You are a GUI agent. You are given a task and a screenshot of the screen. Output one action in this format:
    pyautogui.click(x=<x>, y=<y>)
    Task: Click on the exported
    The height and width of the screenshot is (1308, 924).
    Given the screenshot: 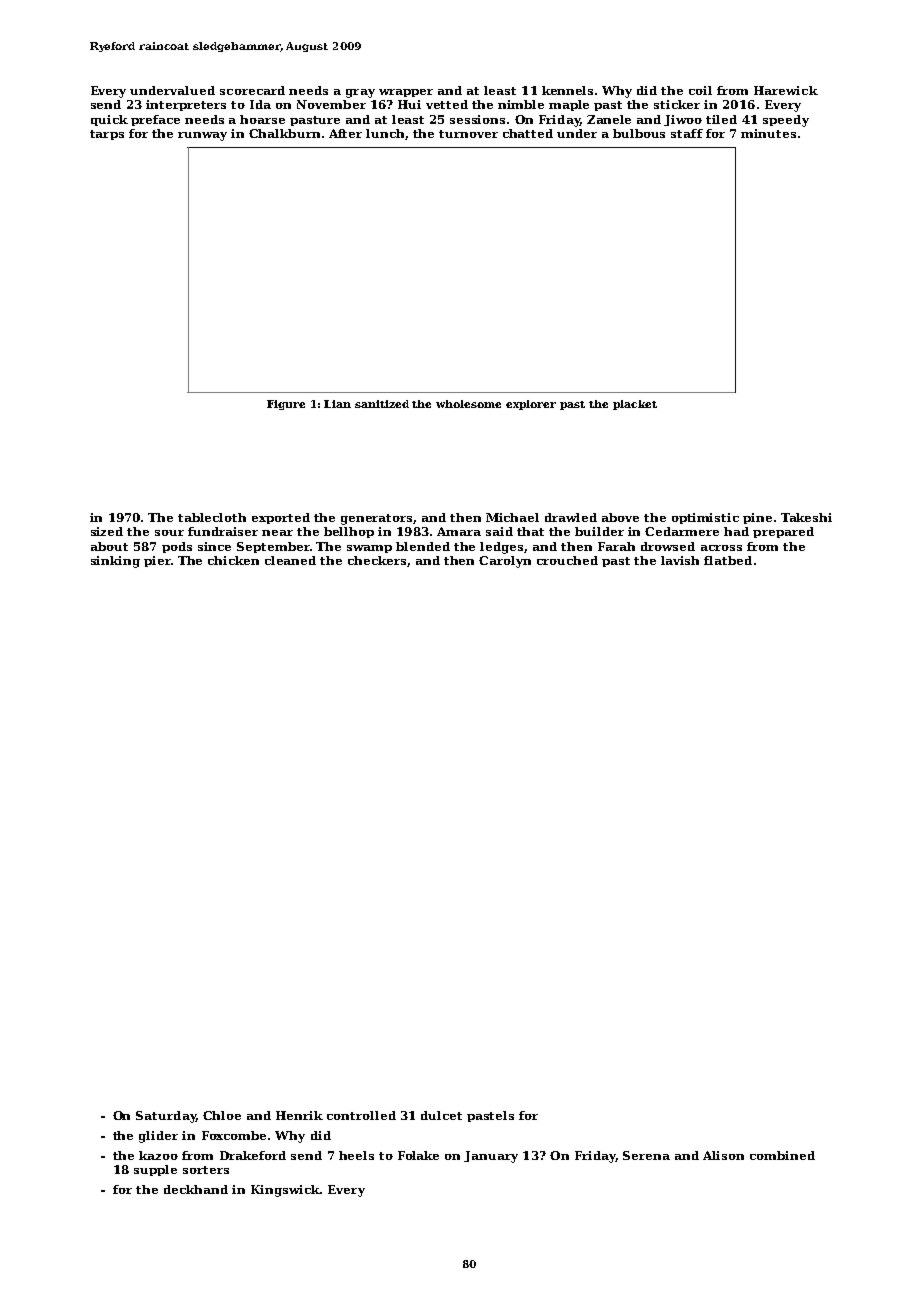 What is the action you would take?
    pyautogui.click(x=281, y=518)
